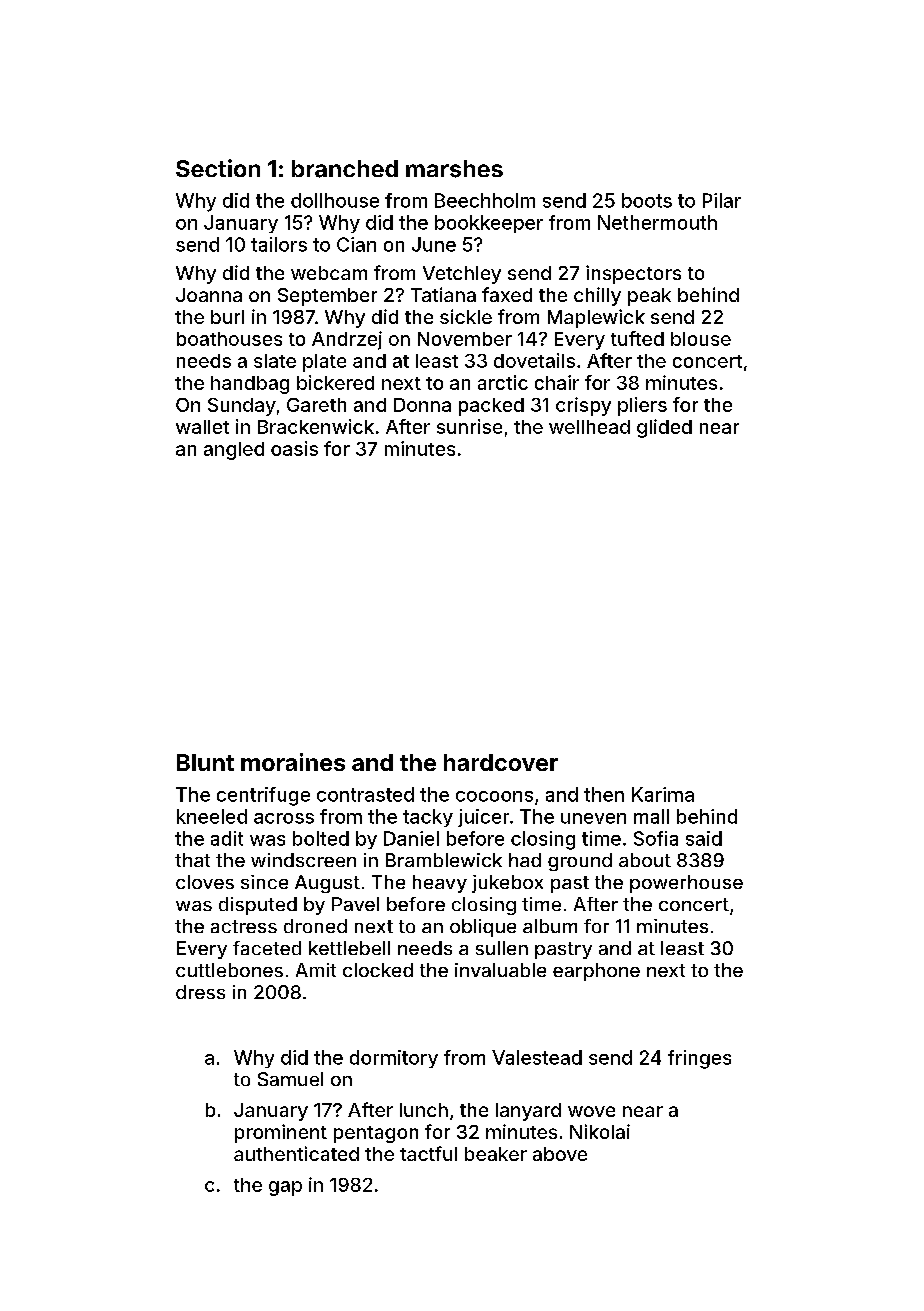  What do you see at coordinates (469, 426) in the image?
I see `sunrise` at bounding box center [469, 426].
